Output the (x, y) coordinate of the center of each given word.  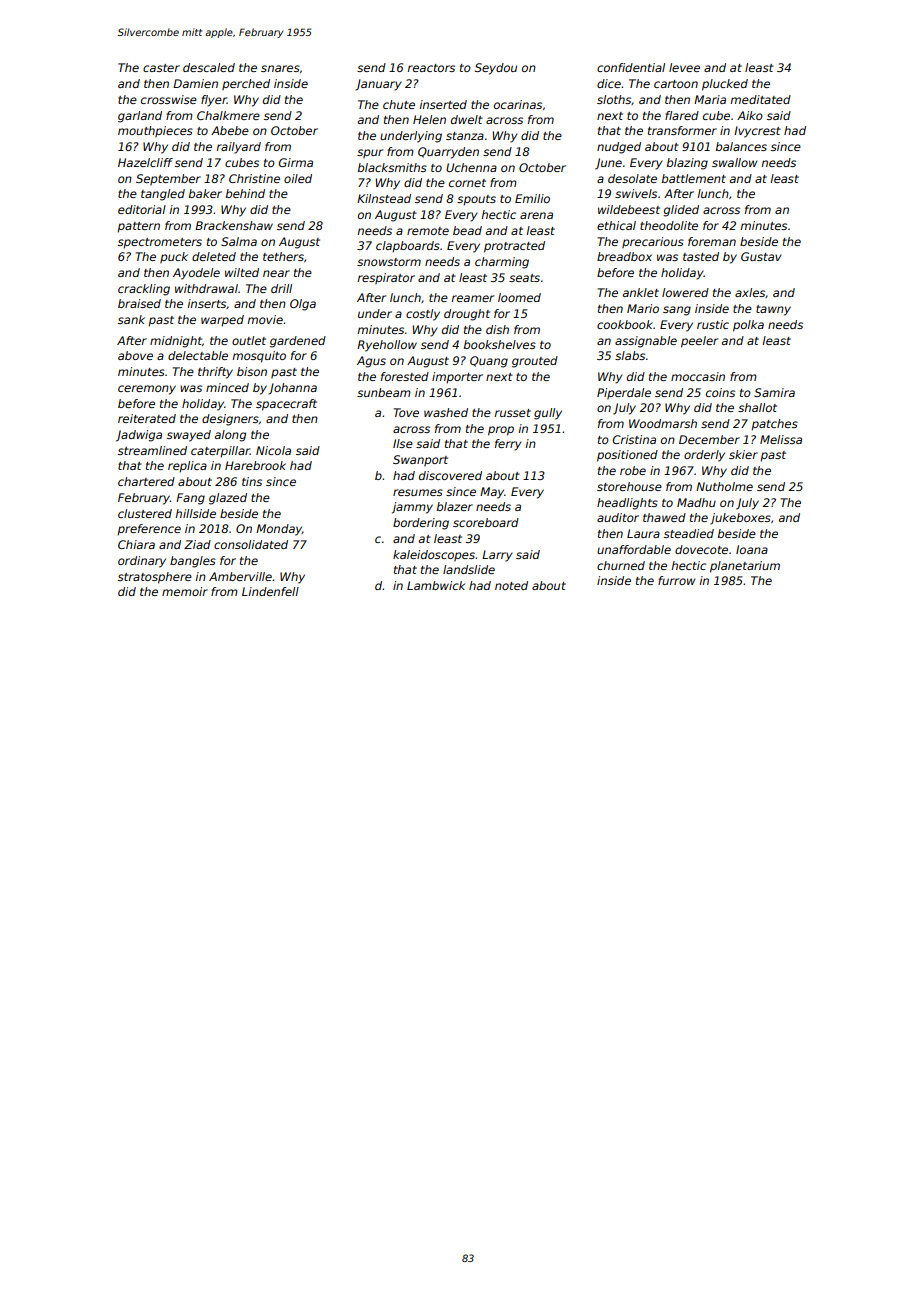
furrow (676, 580)
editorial (142, 209)
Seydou (496, 69)
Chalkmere (228, 115)
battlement (694, 178)
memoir (185, 591)
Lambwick (436, 585)
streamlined (152, 450)
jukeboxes (740, 519)
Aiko (750, 115)
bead (467, 230)
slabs (630, 355)
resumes (418, 492)
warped (222, 321)
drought (467, 315)
